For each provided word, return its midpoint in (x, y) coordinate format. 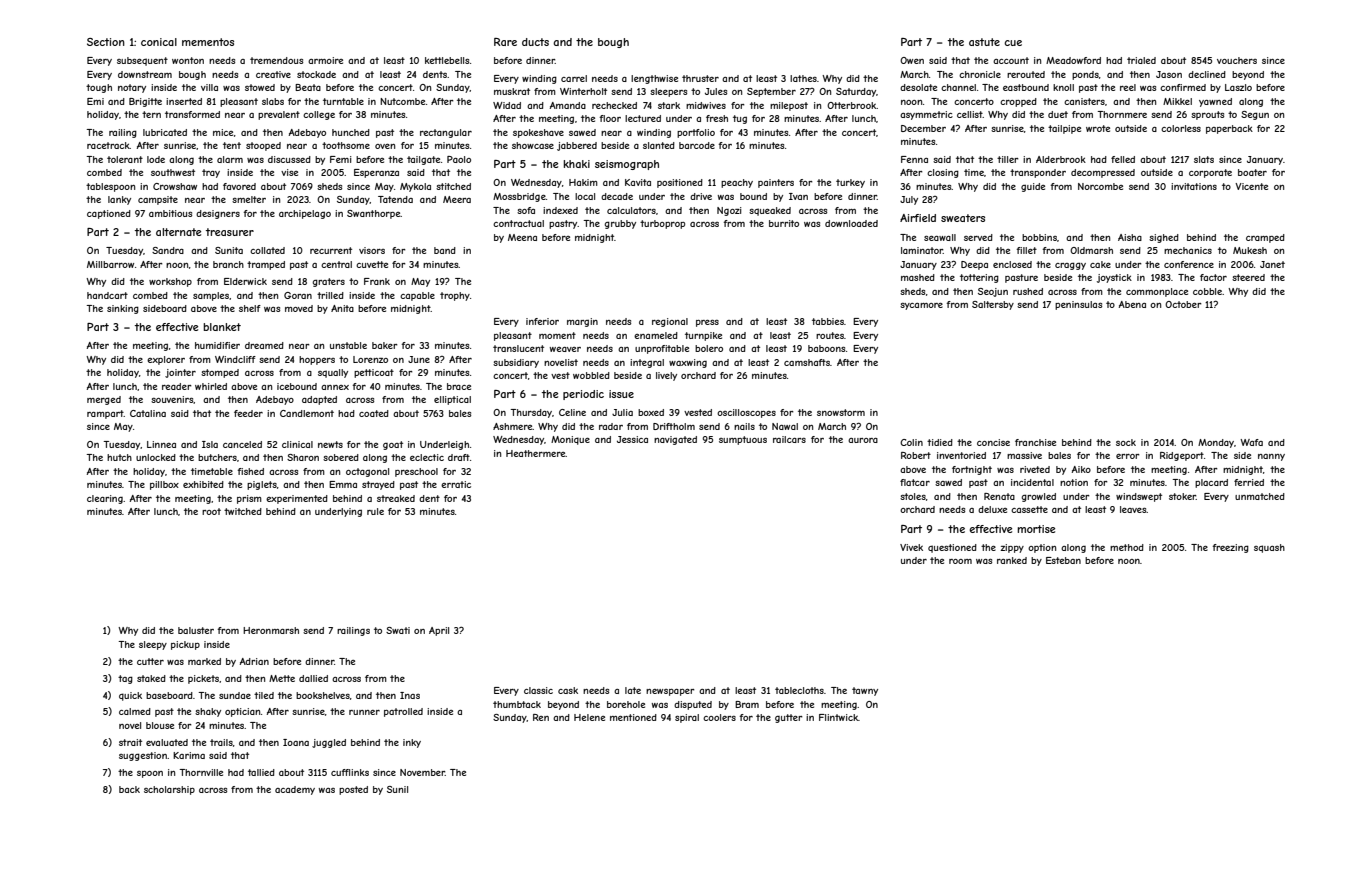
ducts (535, 42)
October (1183, 304)
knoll (1063, 87)
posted (353, 790)
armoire (325, 60)
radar (611, 426)
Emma (343, 484)
